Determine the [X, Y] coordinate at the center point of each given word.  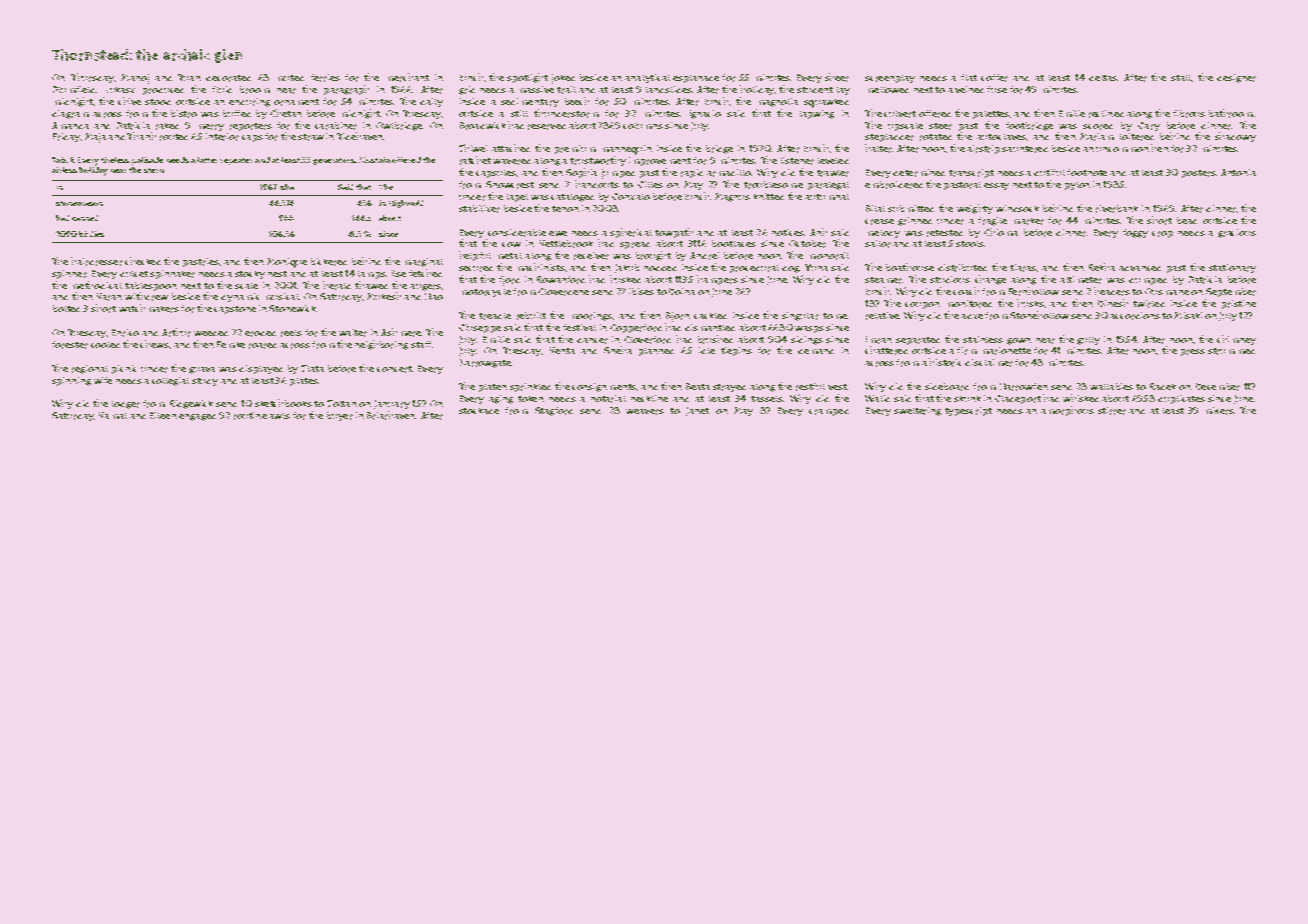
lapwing [817, 114]
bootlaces [734, 243]
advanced [1140, 268]
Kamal [113, 415]
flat [969, 77]
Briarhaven [391, 415]
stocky [250, 275]
